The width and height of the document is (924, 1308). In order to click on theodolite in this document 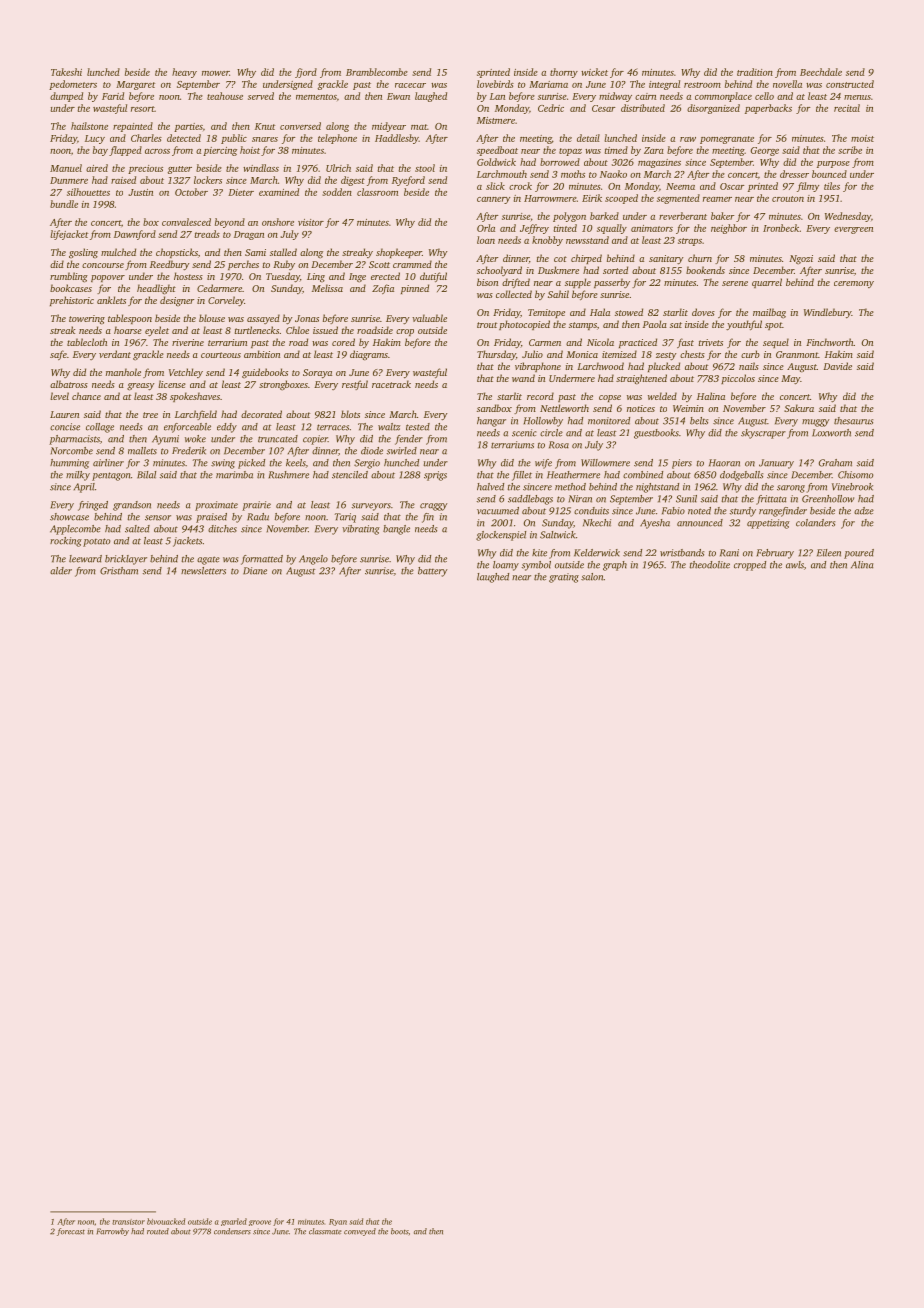, I will do `click(709, 565)`.
